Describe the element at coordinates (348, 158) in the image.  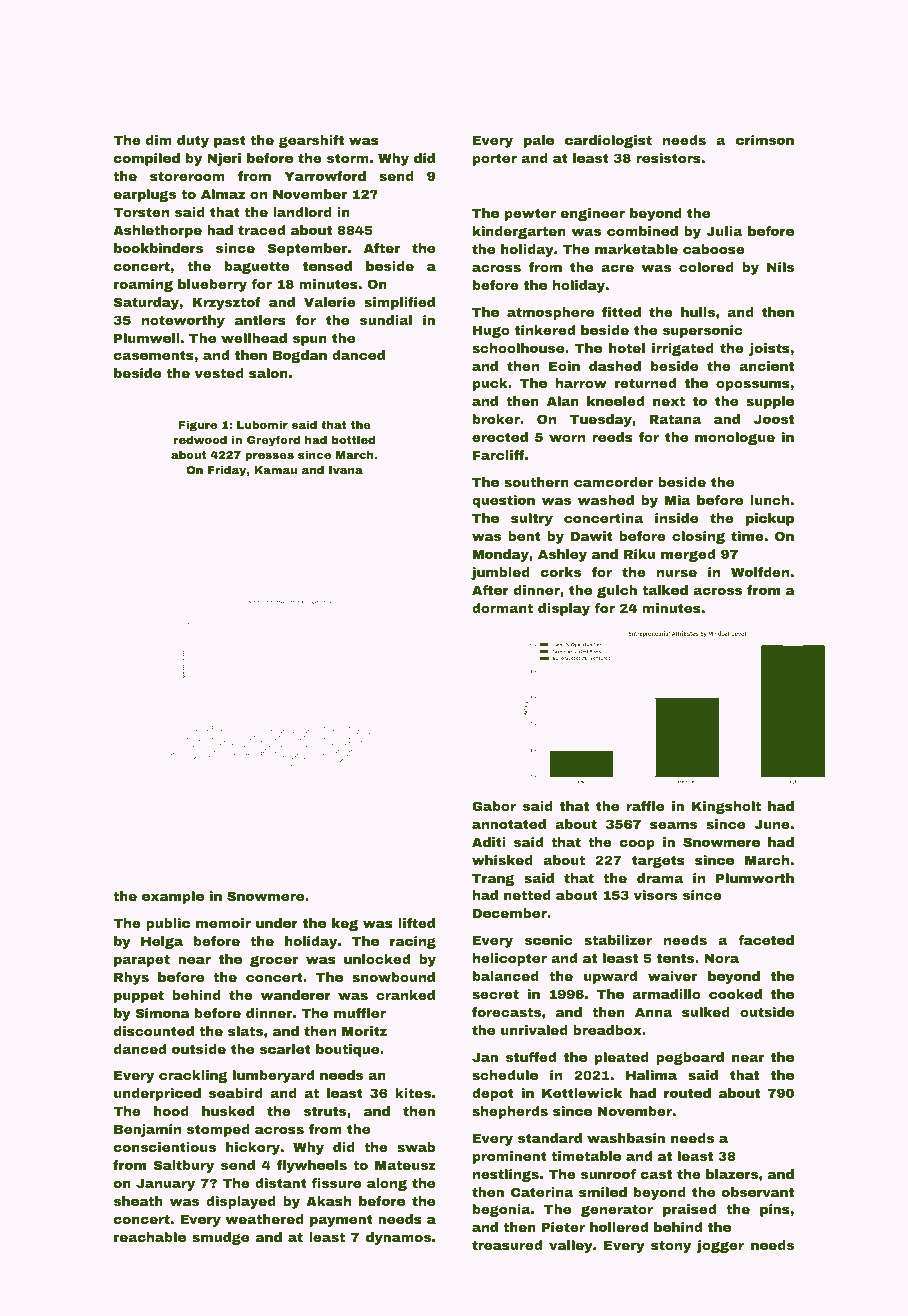
I see `storm` at that location.
